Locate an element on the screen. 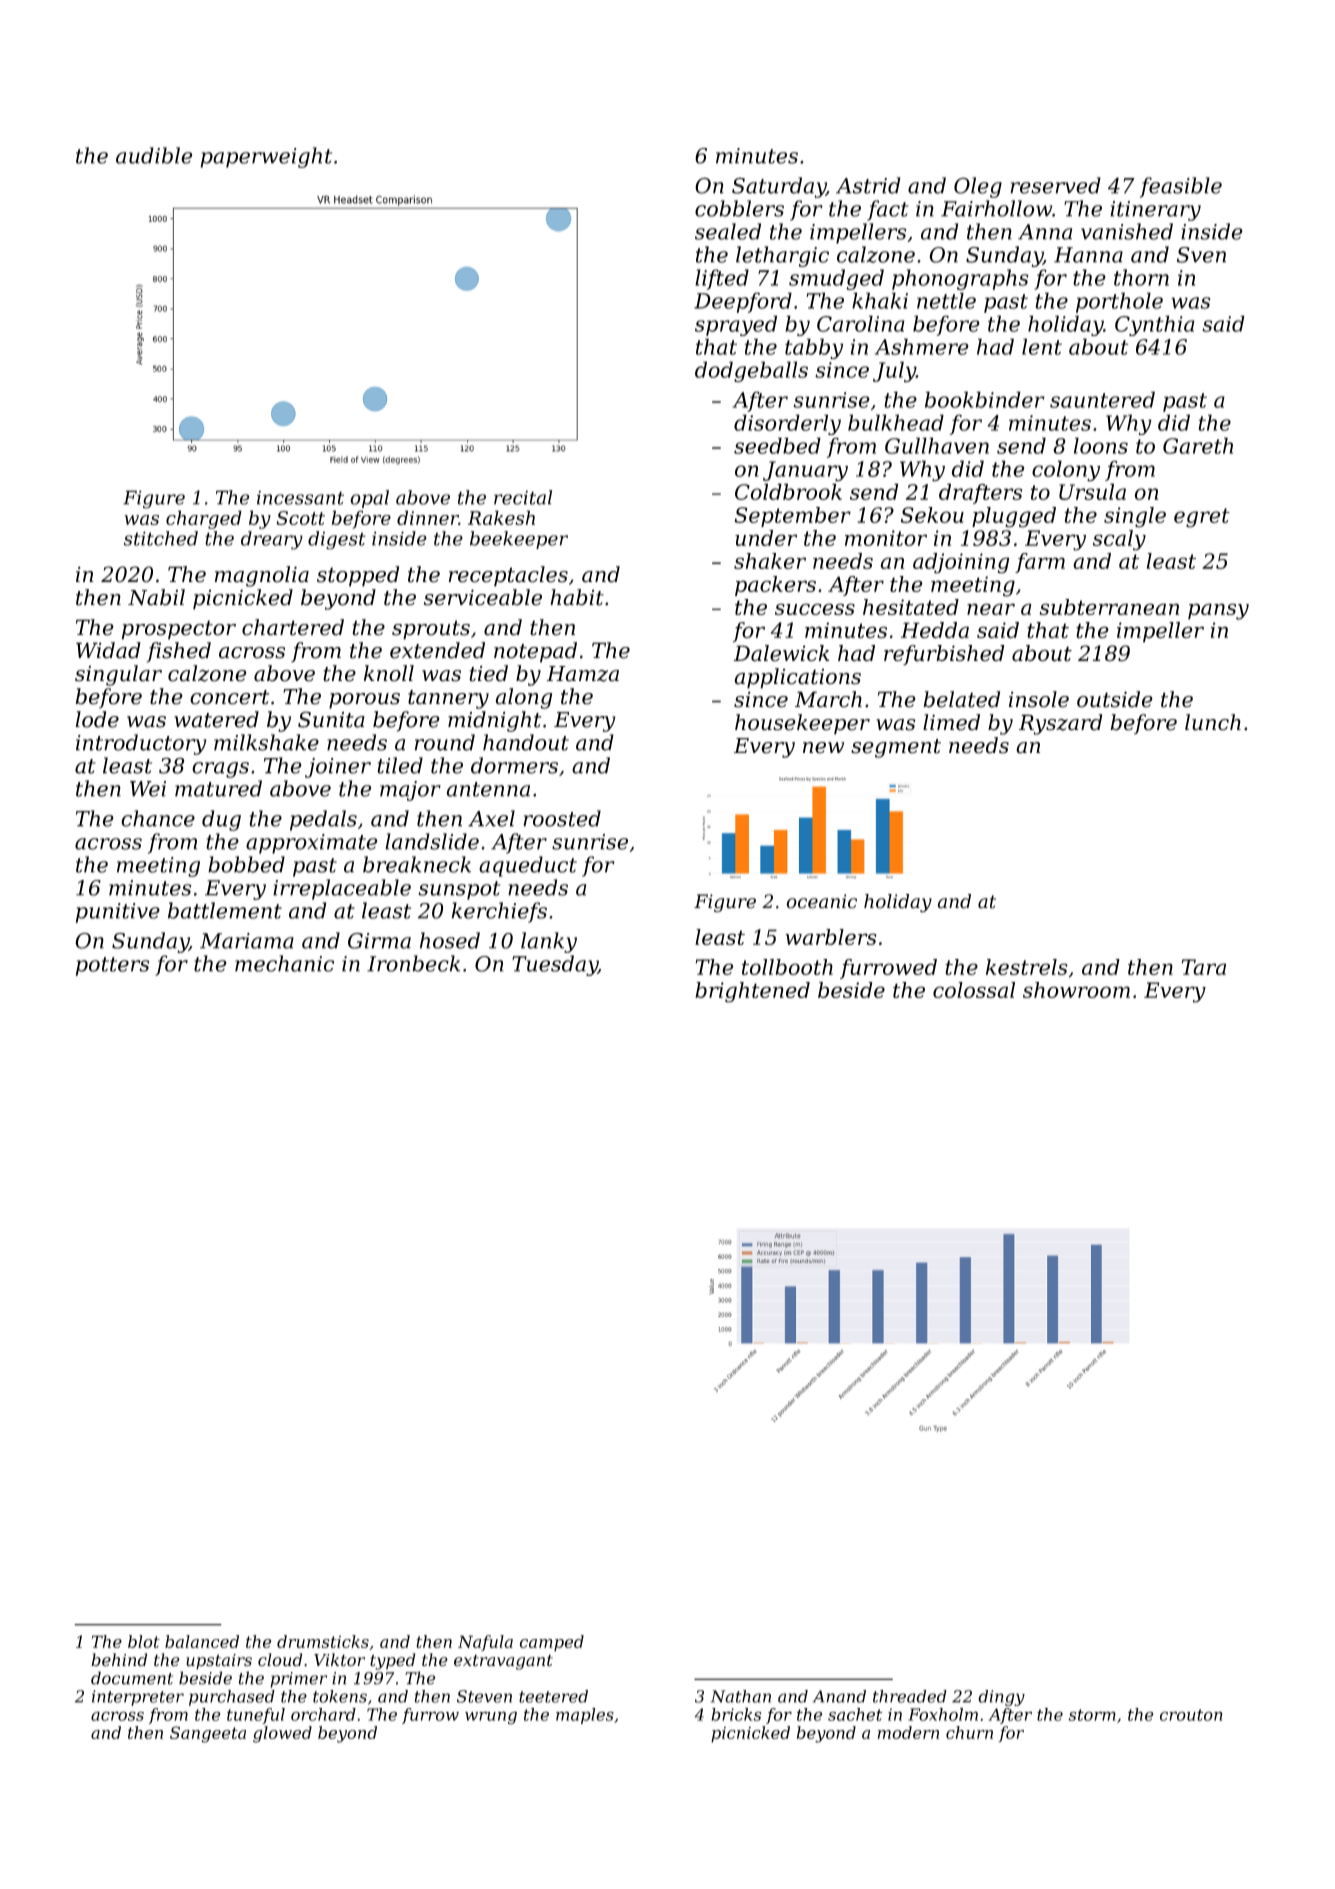  Gareth is located at coordinates (1198, 445).
